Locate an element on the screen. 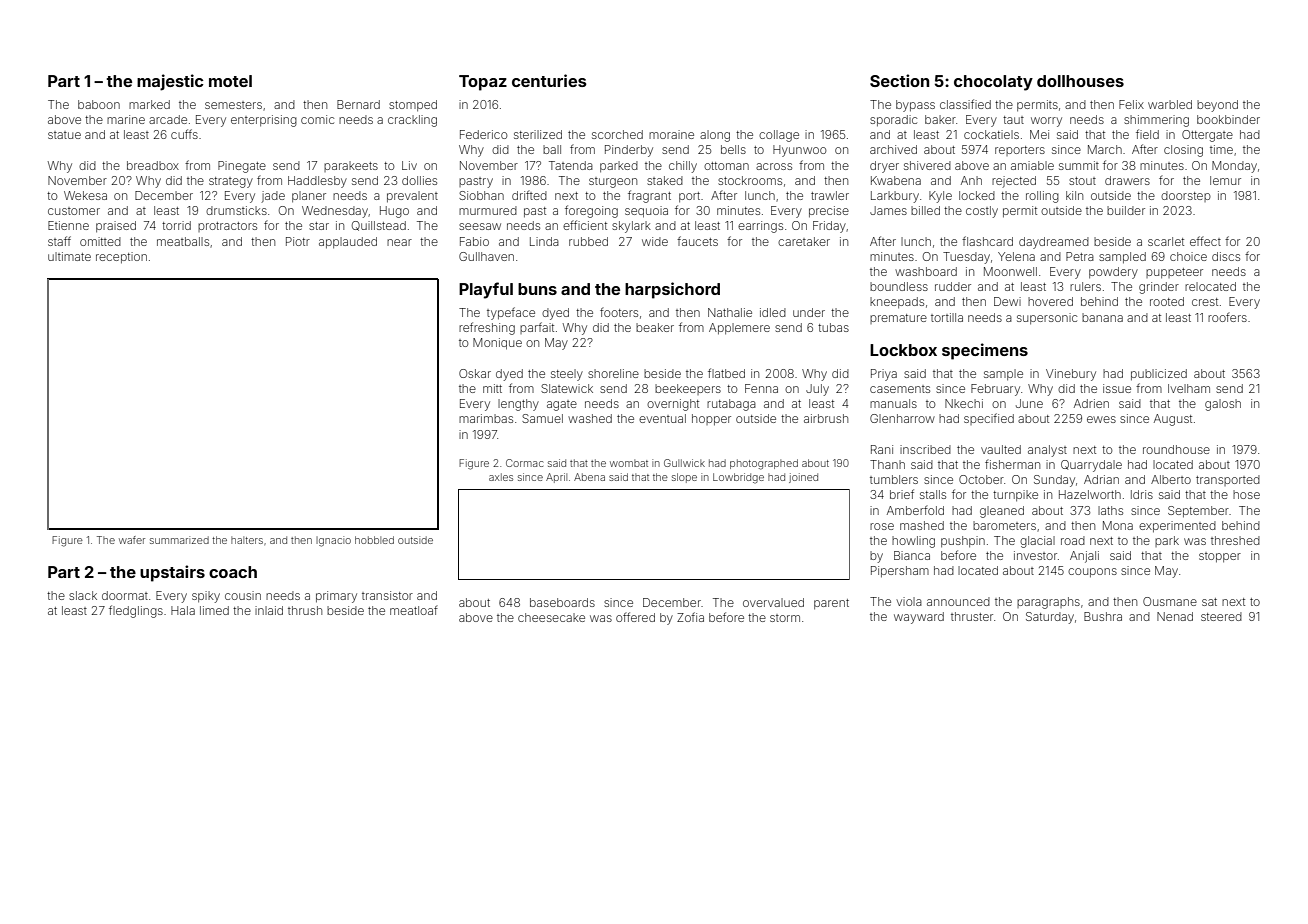  storm is located at coordinates (785, 618).
